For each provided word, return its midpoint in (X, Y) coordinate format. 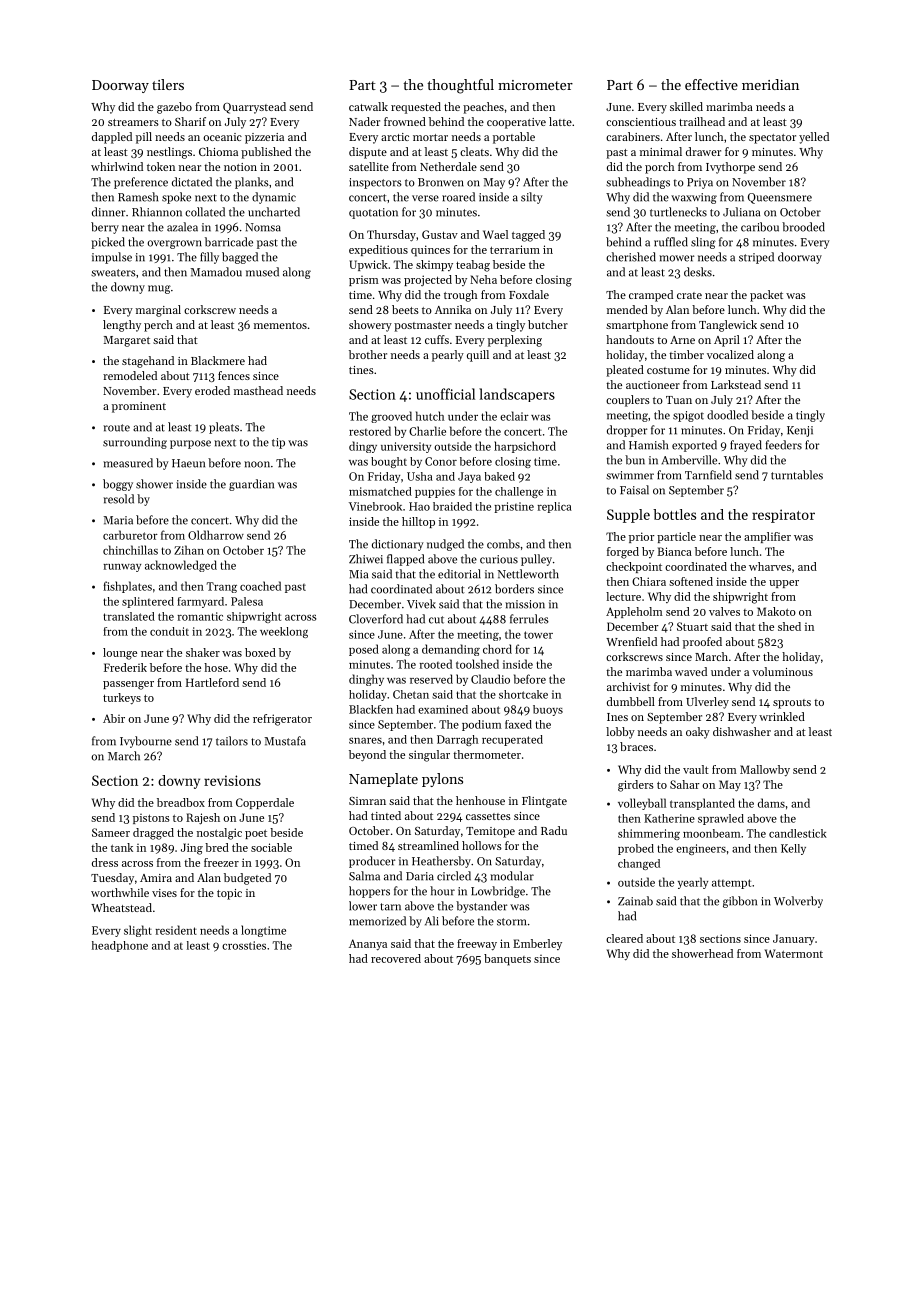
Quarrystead (254, 108)
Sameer (111, 832)
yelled (814, 138)
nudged (445, 545)
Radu (554, 830)
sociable (271, 847)
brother (368, 354)
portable (514, 138)
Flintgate (544, 802)
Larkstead (736, 384)
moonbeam (712, 833)
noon (257, 464)
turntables (797, 475)
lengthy (122, 326)
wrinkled (782, 716)
